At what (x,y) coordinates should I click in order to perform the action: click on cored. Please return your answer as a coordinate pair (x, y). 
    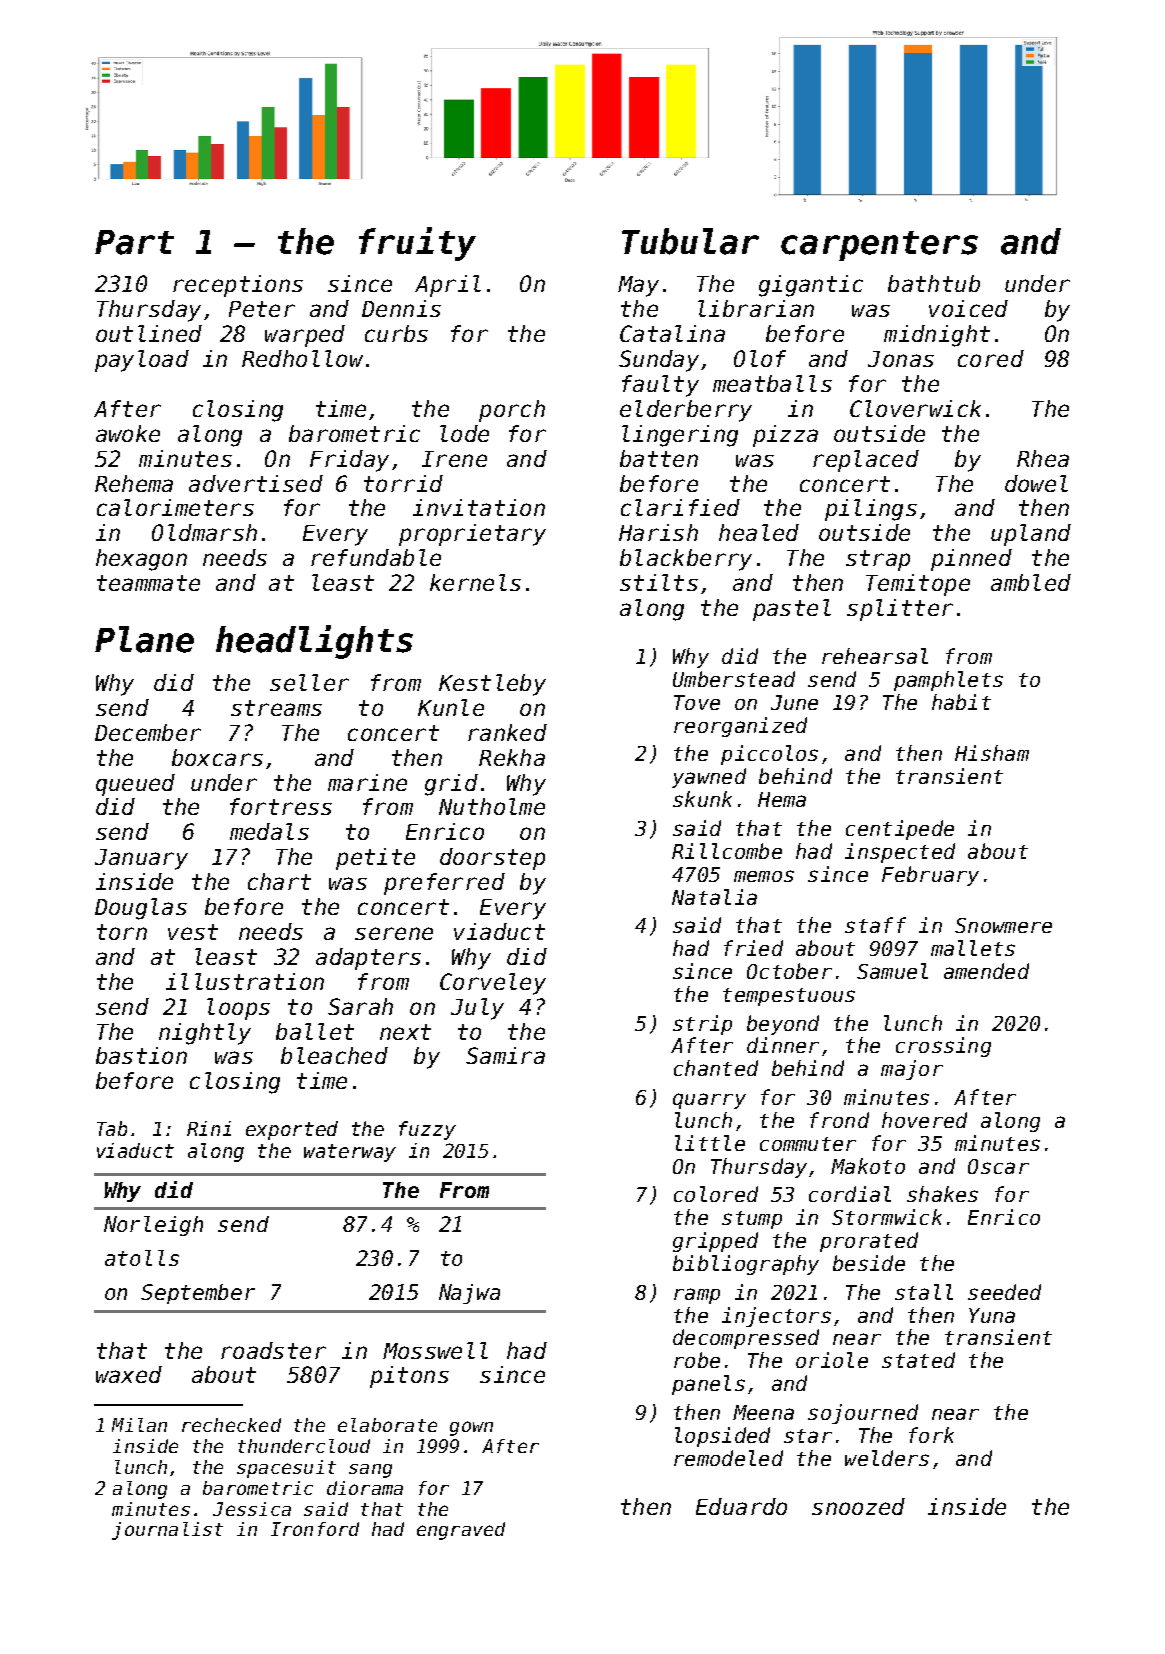
    Looking at the image, I should click on (991, 358).
